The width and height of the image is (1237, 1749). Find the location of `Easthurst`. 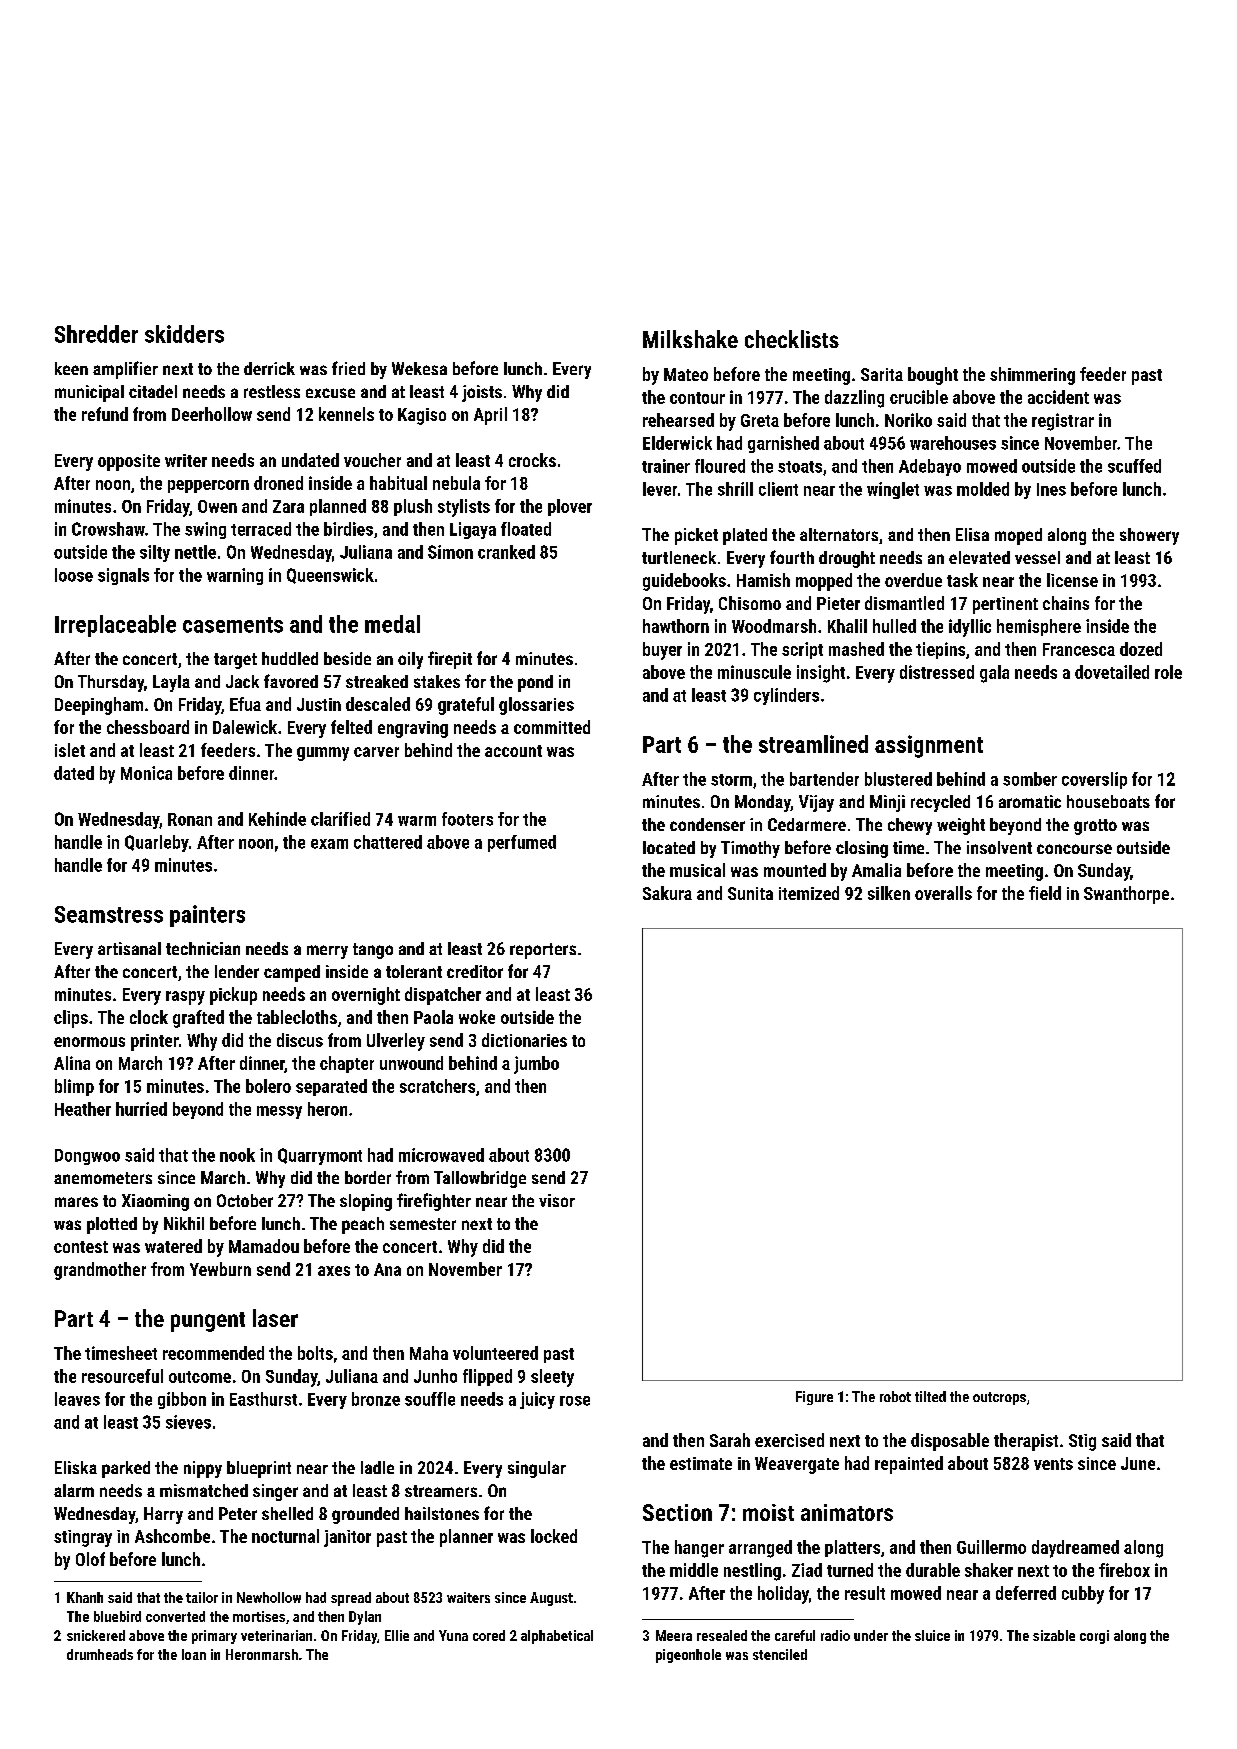

Easthurst is located at coordinates (263, 1399).
